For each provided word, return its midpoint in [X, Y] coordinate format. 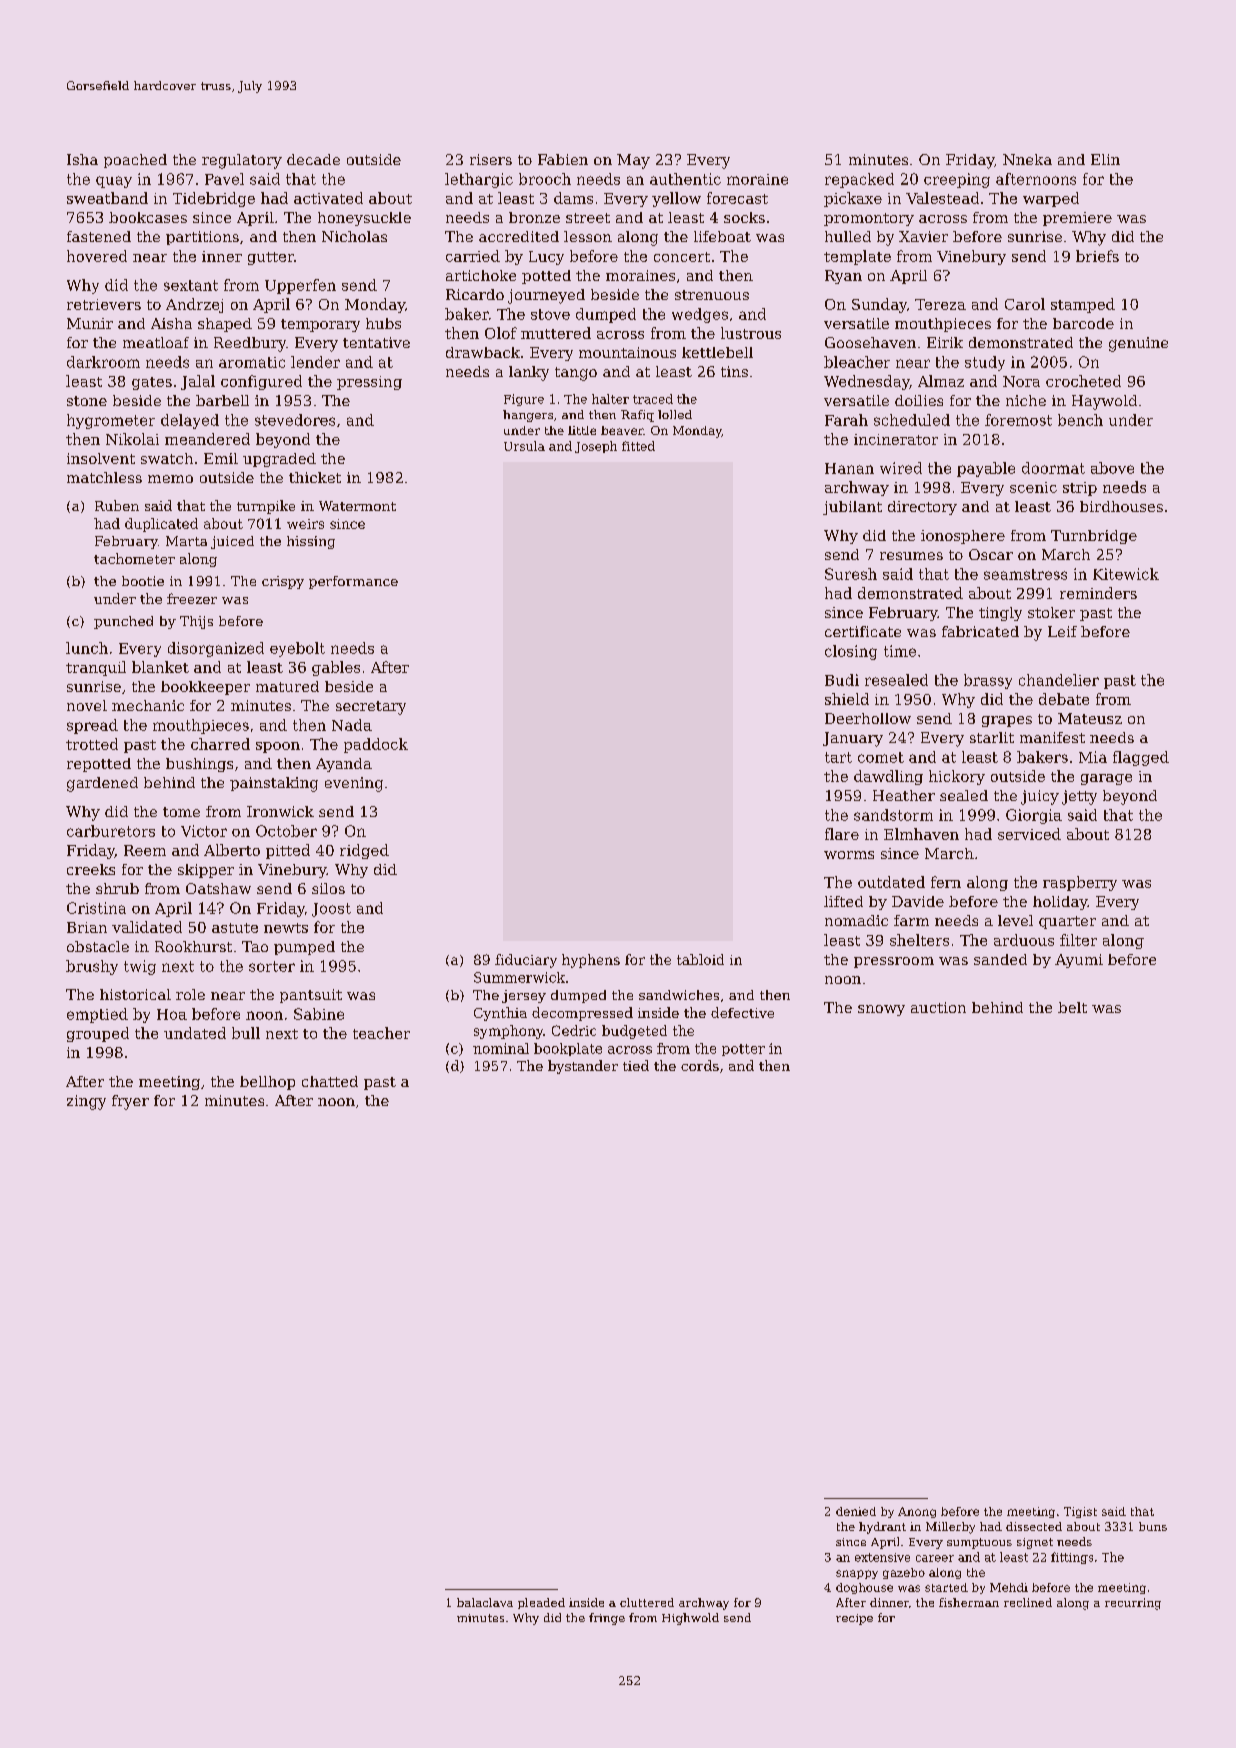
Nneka [1027, 159]
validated [147, 927]
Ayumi [1079, 961]
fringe [607, 1619]
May [633, 161]
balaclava [485, 1602]
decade [313, 159]
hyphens [591, 961]
